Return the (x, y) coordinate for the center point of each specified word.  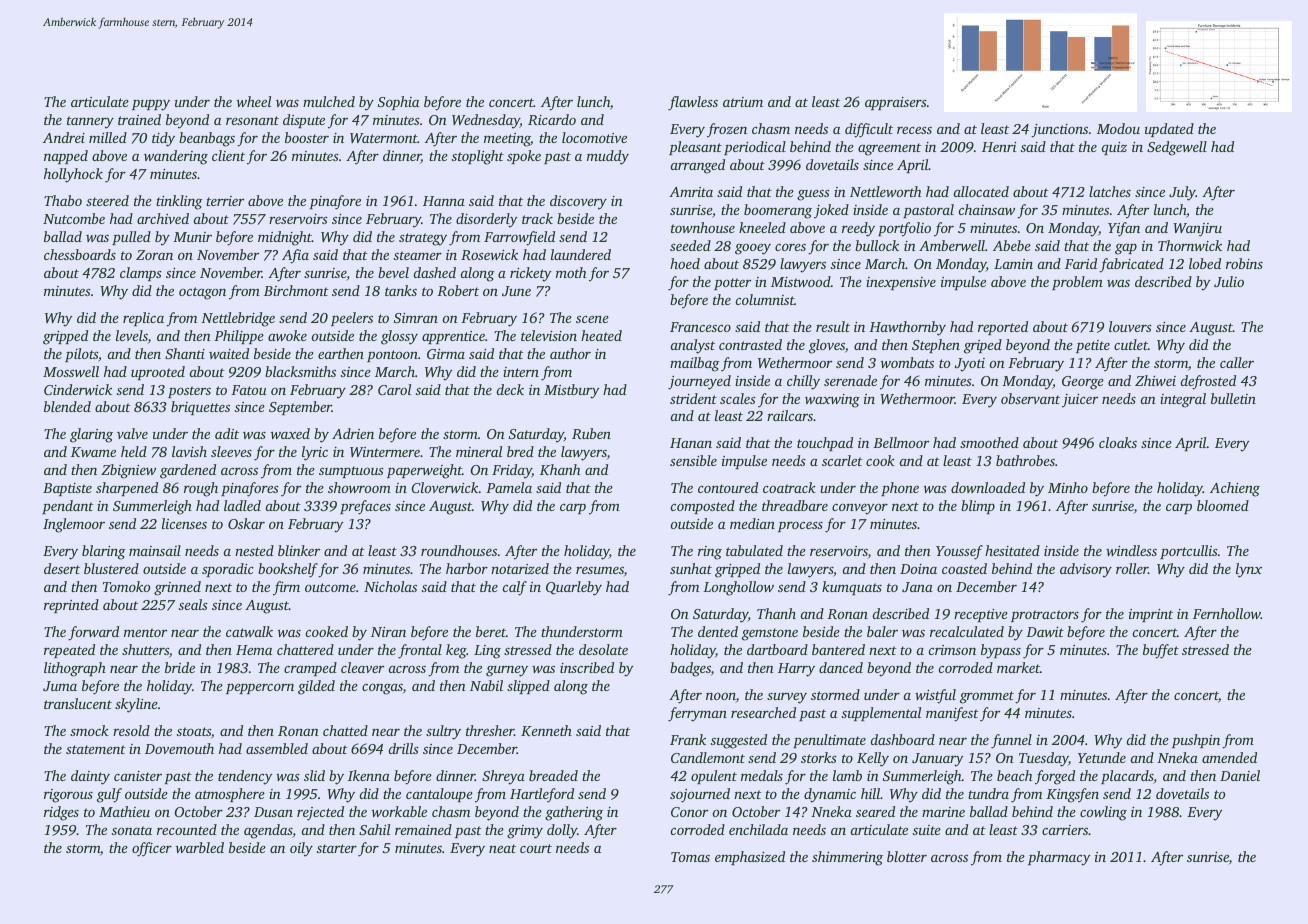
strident (693, 398)
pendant (68, 507)
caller (1237, 362)
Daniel (1240, 775)
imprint (1151, 615)
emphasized (750, 858)
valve (132, 433)
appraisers (896, 103)
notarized (520, 568)
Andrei (64, 137)
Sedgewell (1177, 148)
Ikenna (369, 775)
